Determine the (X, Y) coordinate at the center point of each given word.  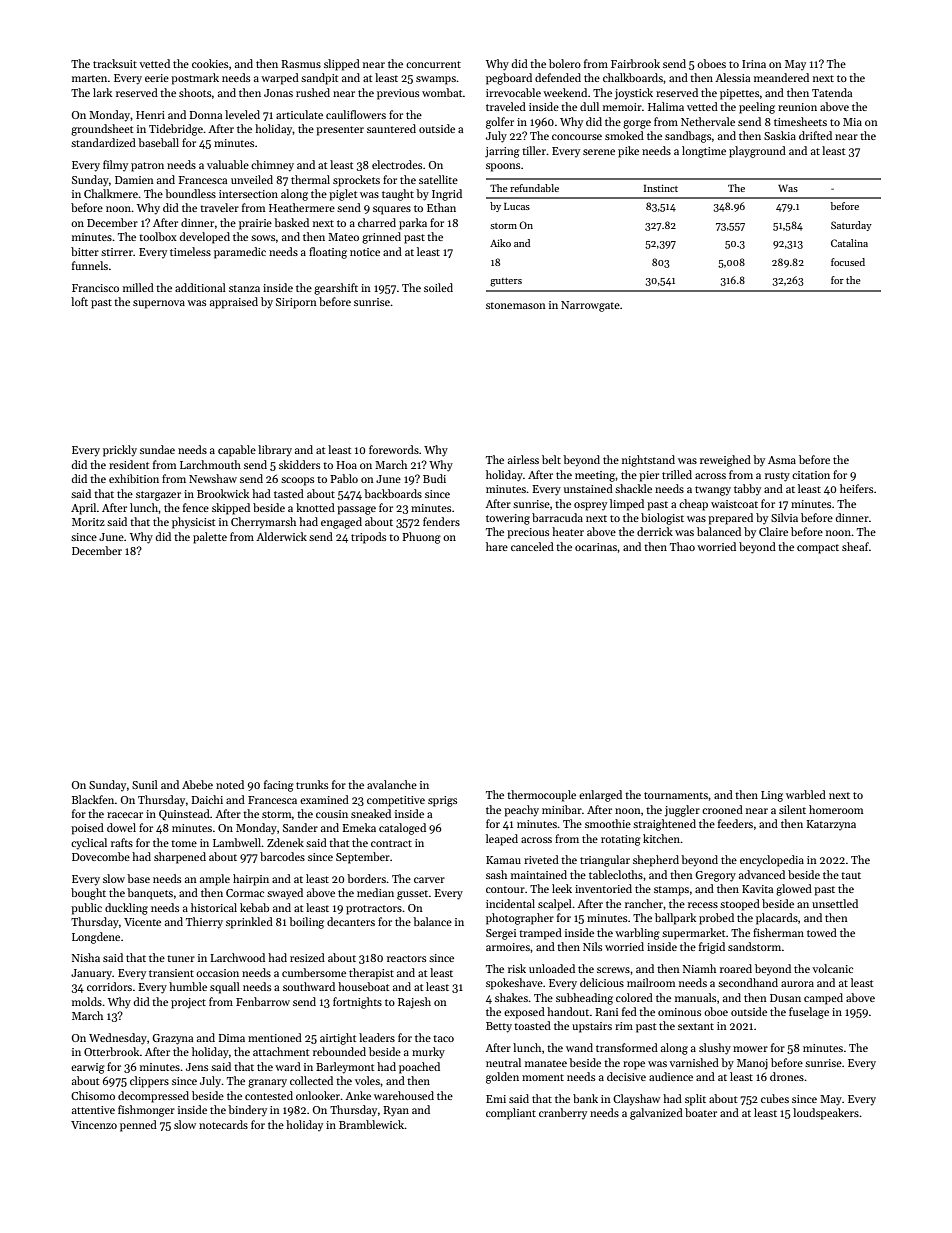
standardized (103, 142)
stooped (740, 905)
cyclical (89, 844)
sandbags (688, 137)
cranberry (563, 1113)
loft (79, 301)
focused (848, 262)
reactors (406, 958)
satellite (438, 179)
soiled (438, 287)
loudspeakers (826, 1114)
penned (138, 1126)
